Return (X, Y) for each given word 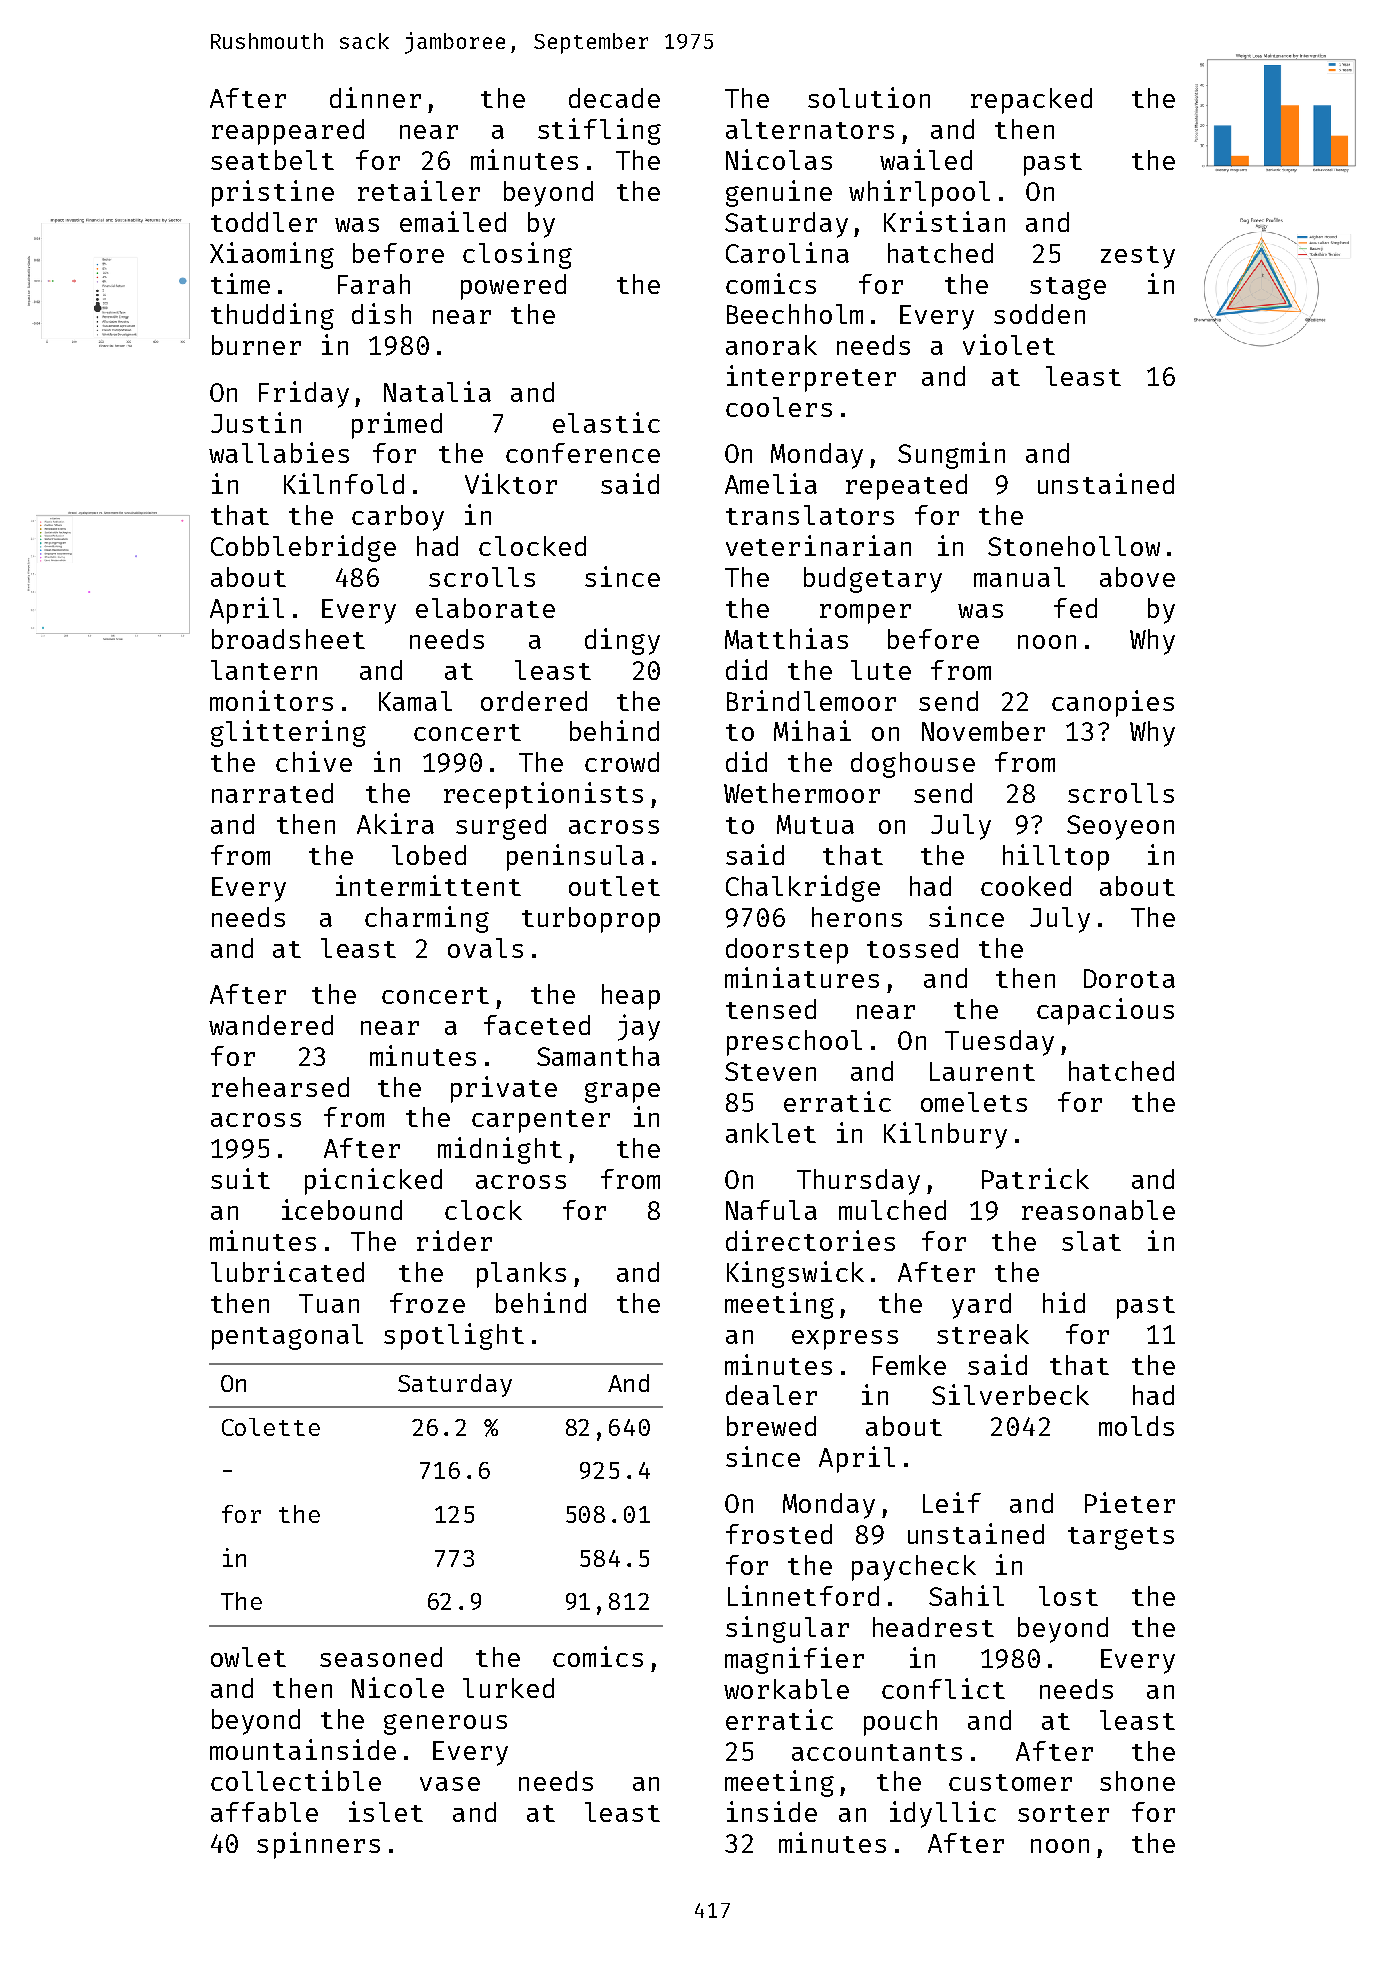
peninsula (575, 857)
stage (1068, 288)
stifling (599, 131)
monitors (271, 700)
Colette (271, 1427)
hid (1064, 1302)
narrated (272, 793)
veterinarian (818, 545)
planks (521, 1275)
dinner (375, 97)
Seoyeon (1120, 827)
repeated (906, 487)
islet (386, 1811)
